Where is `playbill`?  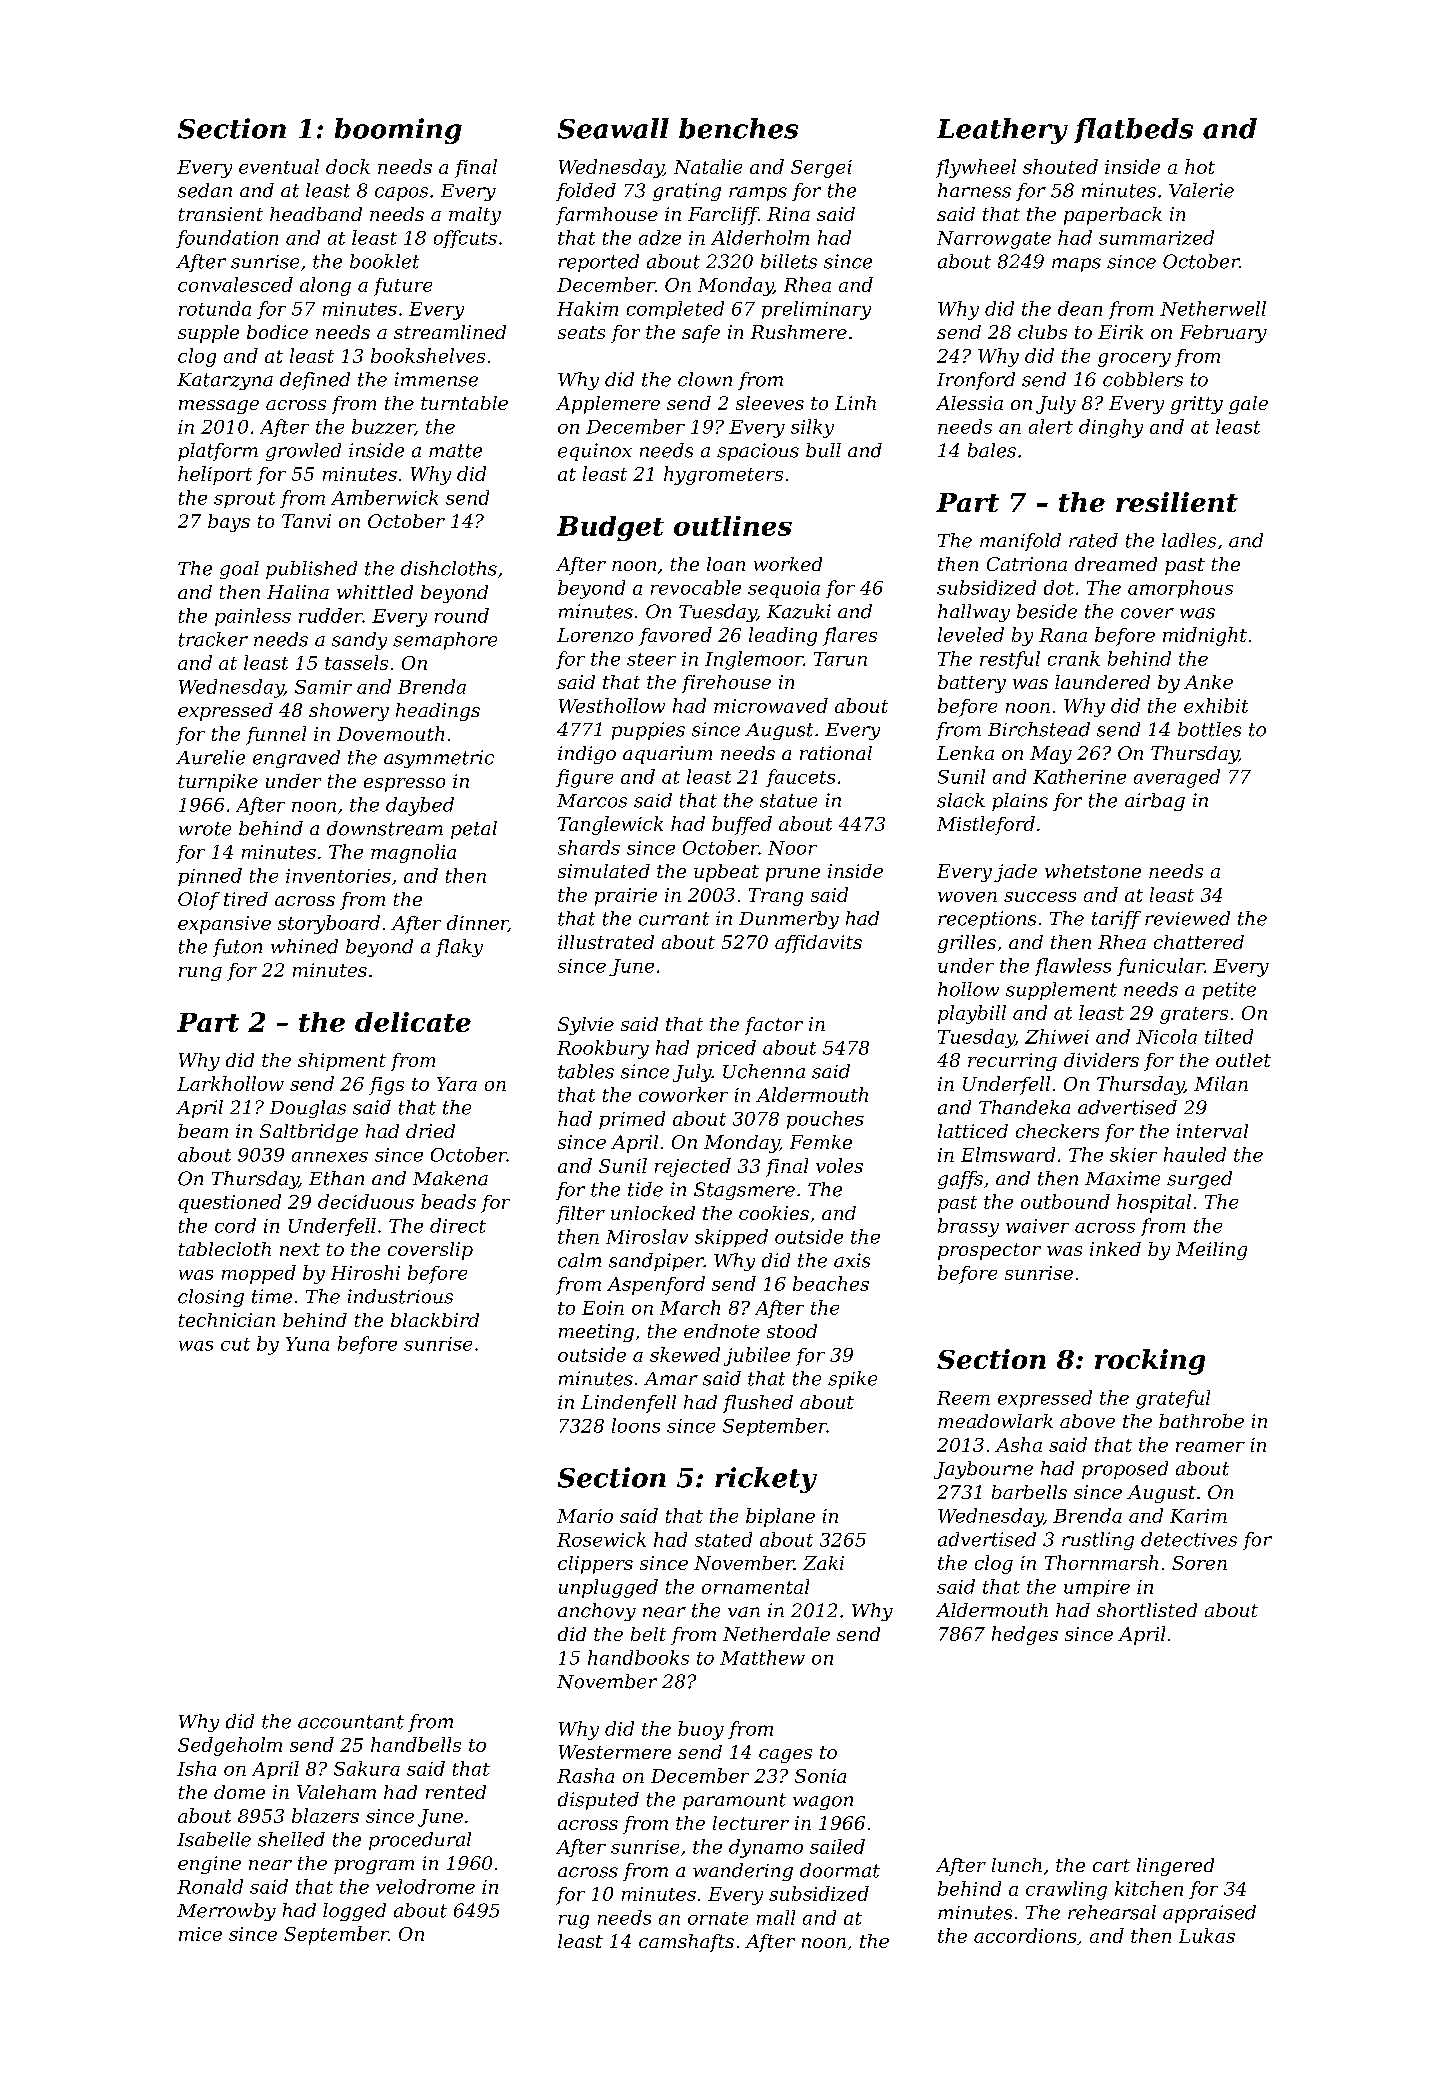 playbill is located at coordinates (972, 1014).
